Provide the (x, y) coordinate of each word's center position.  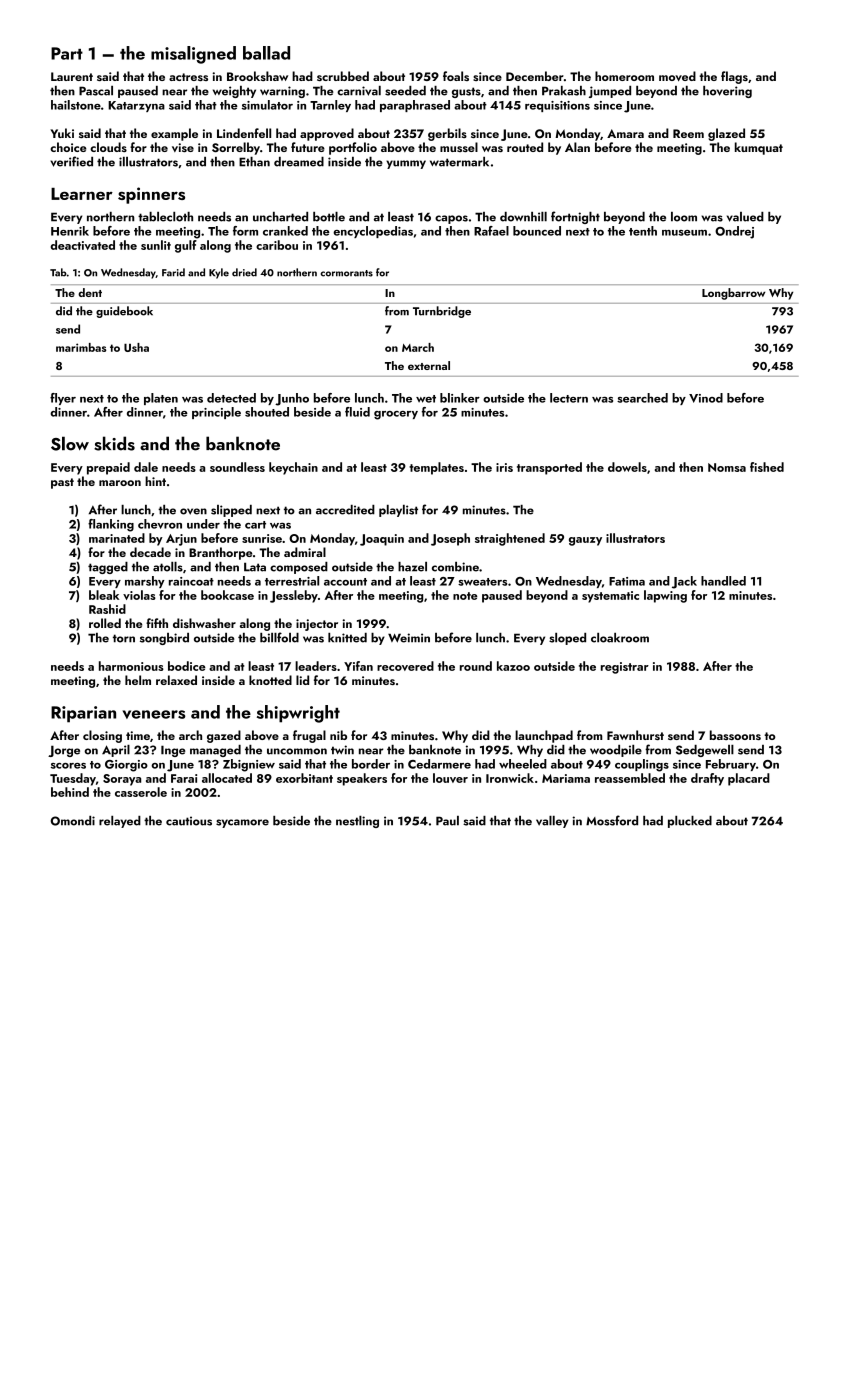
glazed (726, 134)
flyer (63, 399)
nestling (357, 822)
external (429, 365)
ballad (266, 53)
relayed (120, 822)
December (535, 76)
